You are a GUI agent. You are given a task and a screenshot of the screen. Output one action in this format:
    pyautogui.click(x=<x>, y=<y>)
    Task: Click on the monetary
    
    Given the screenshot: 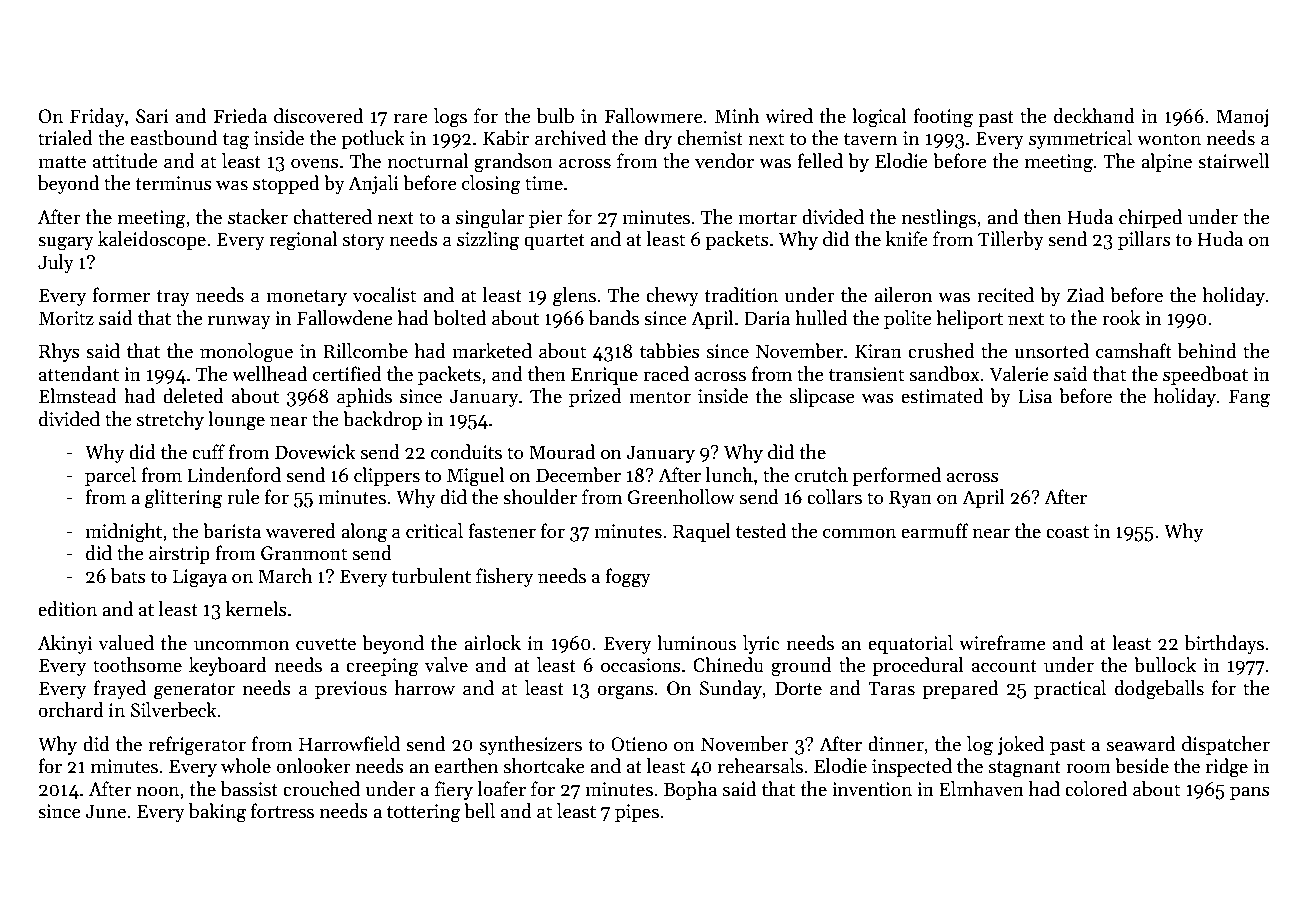 What is the action you would take?
    pyautogui.click(x=306, y=298)
